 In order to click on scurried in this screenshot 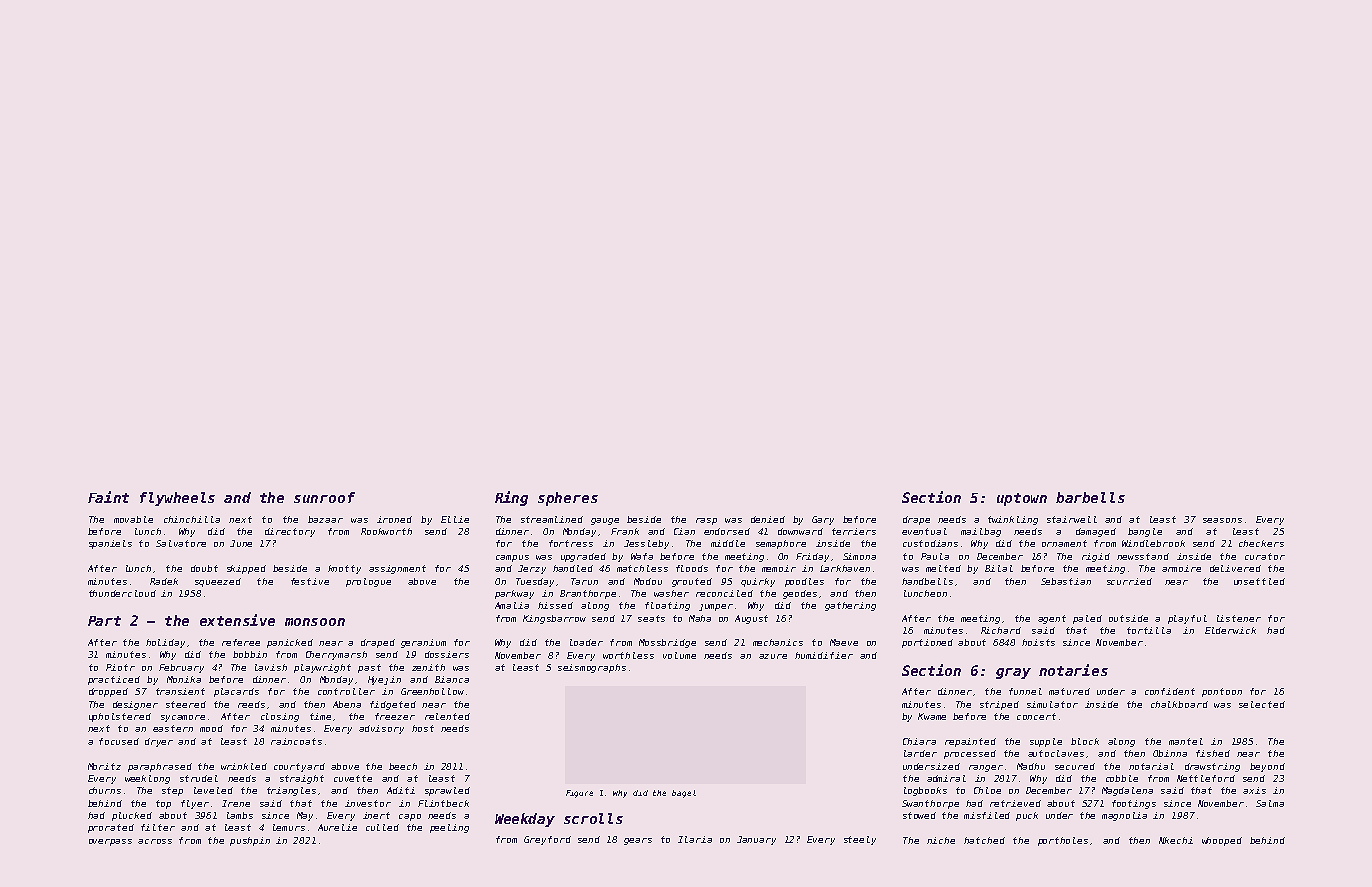, I will do `click(1129, 581)`.
